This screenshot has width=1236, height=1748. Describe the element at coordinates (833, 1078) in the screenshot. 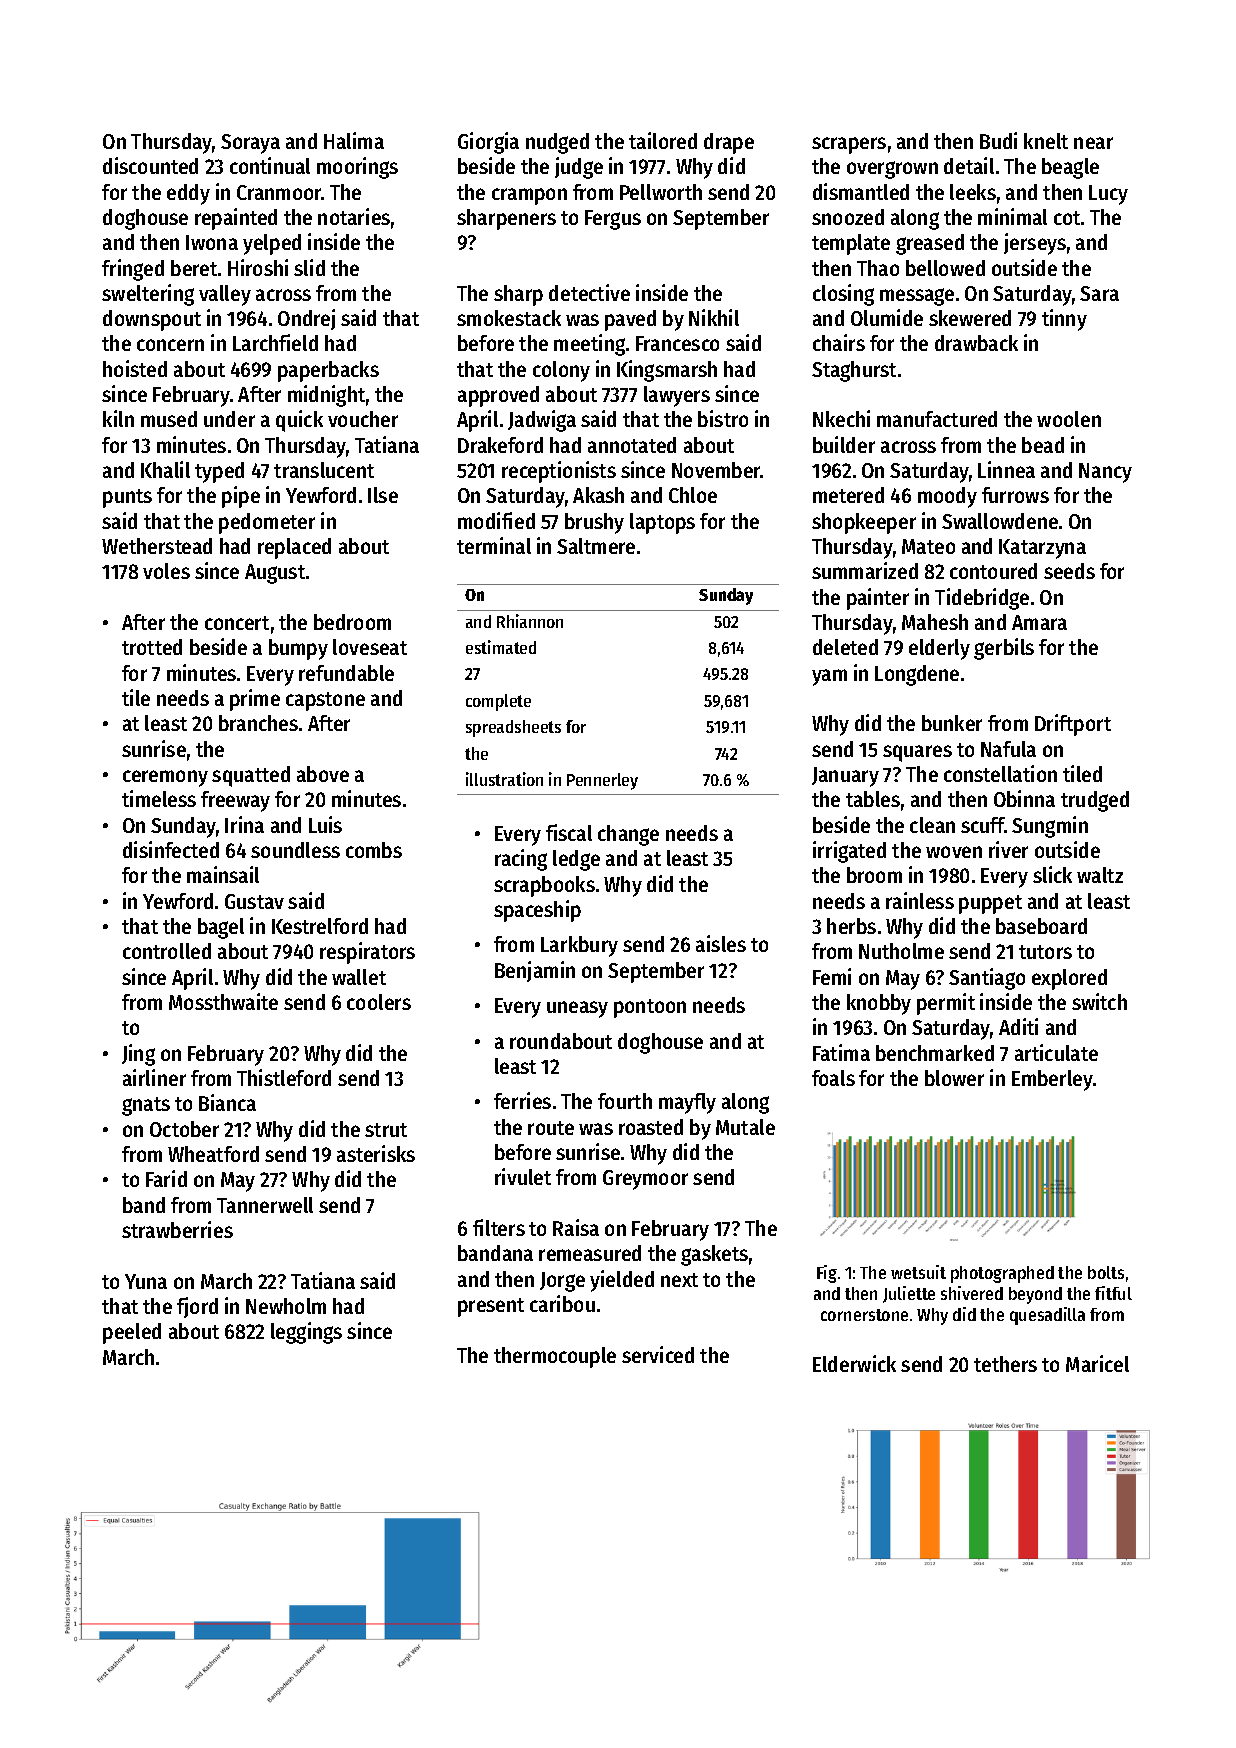

I see `foals` at that location.
